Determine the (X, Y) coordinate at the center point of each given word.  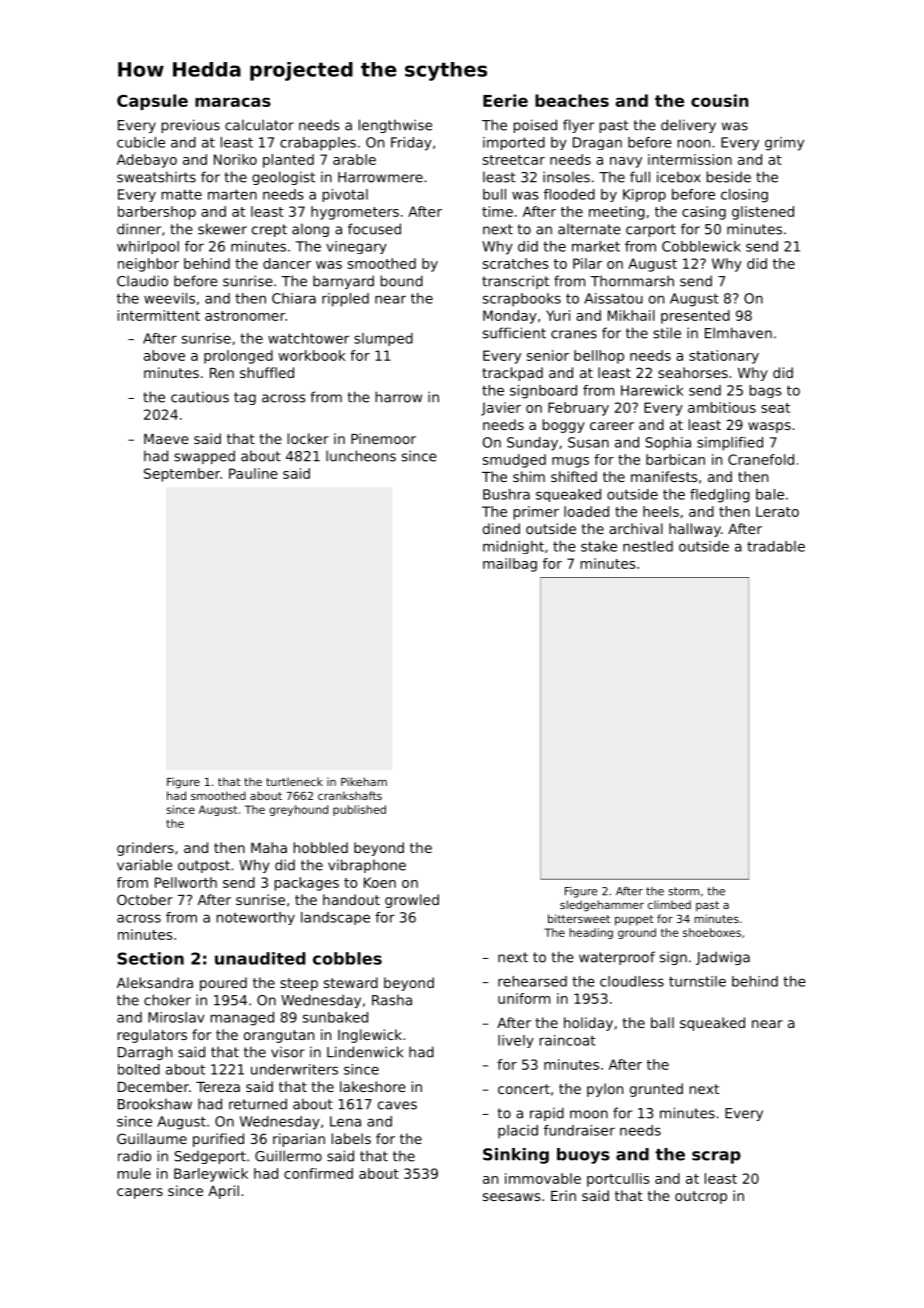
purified (218, 1140)
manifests (664, 476)
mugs (570, 462)
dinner (139, 229)
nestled (648, 546)
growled (412, 901)
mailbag (510, 565)
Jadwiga (723, 958)
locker (308, 438)
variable (144, 865)
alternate (589, 229)
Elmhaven (738, 333)
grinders (145, 849)
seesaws (512, 1197)
